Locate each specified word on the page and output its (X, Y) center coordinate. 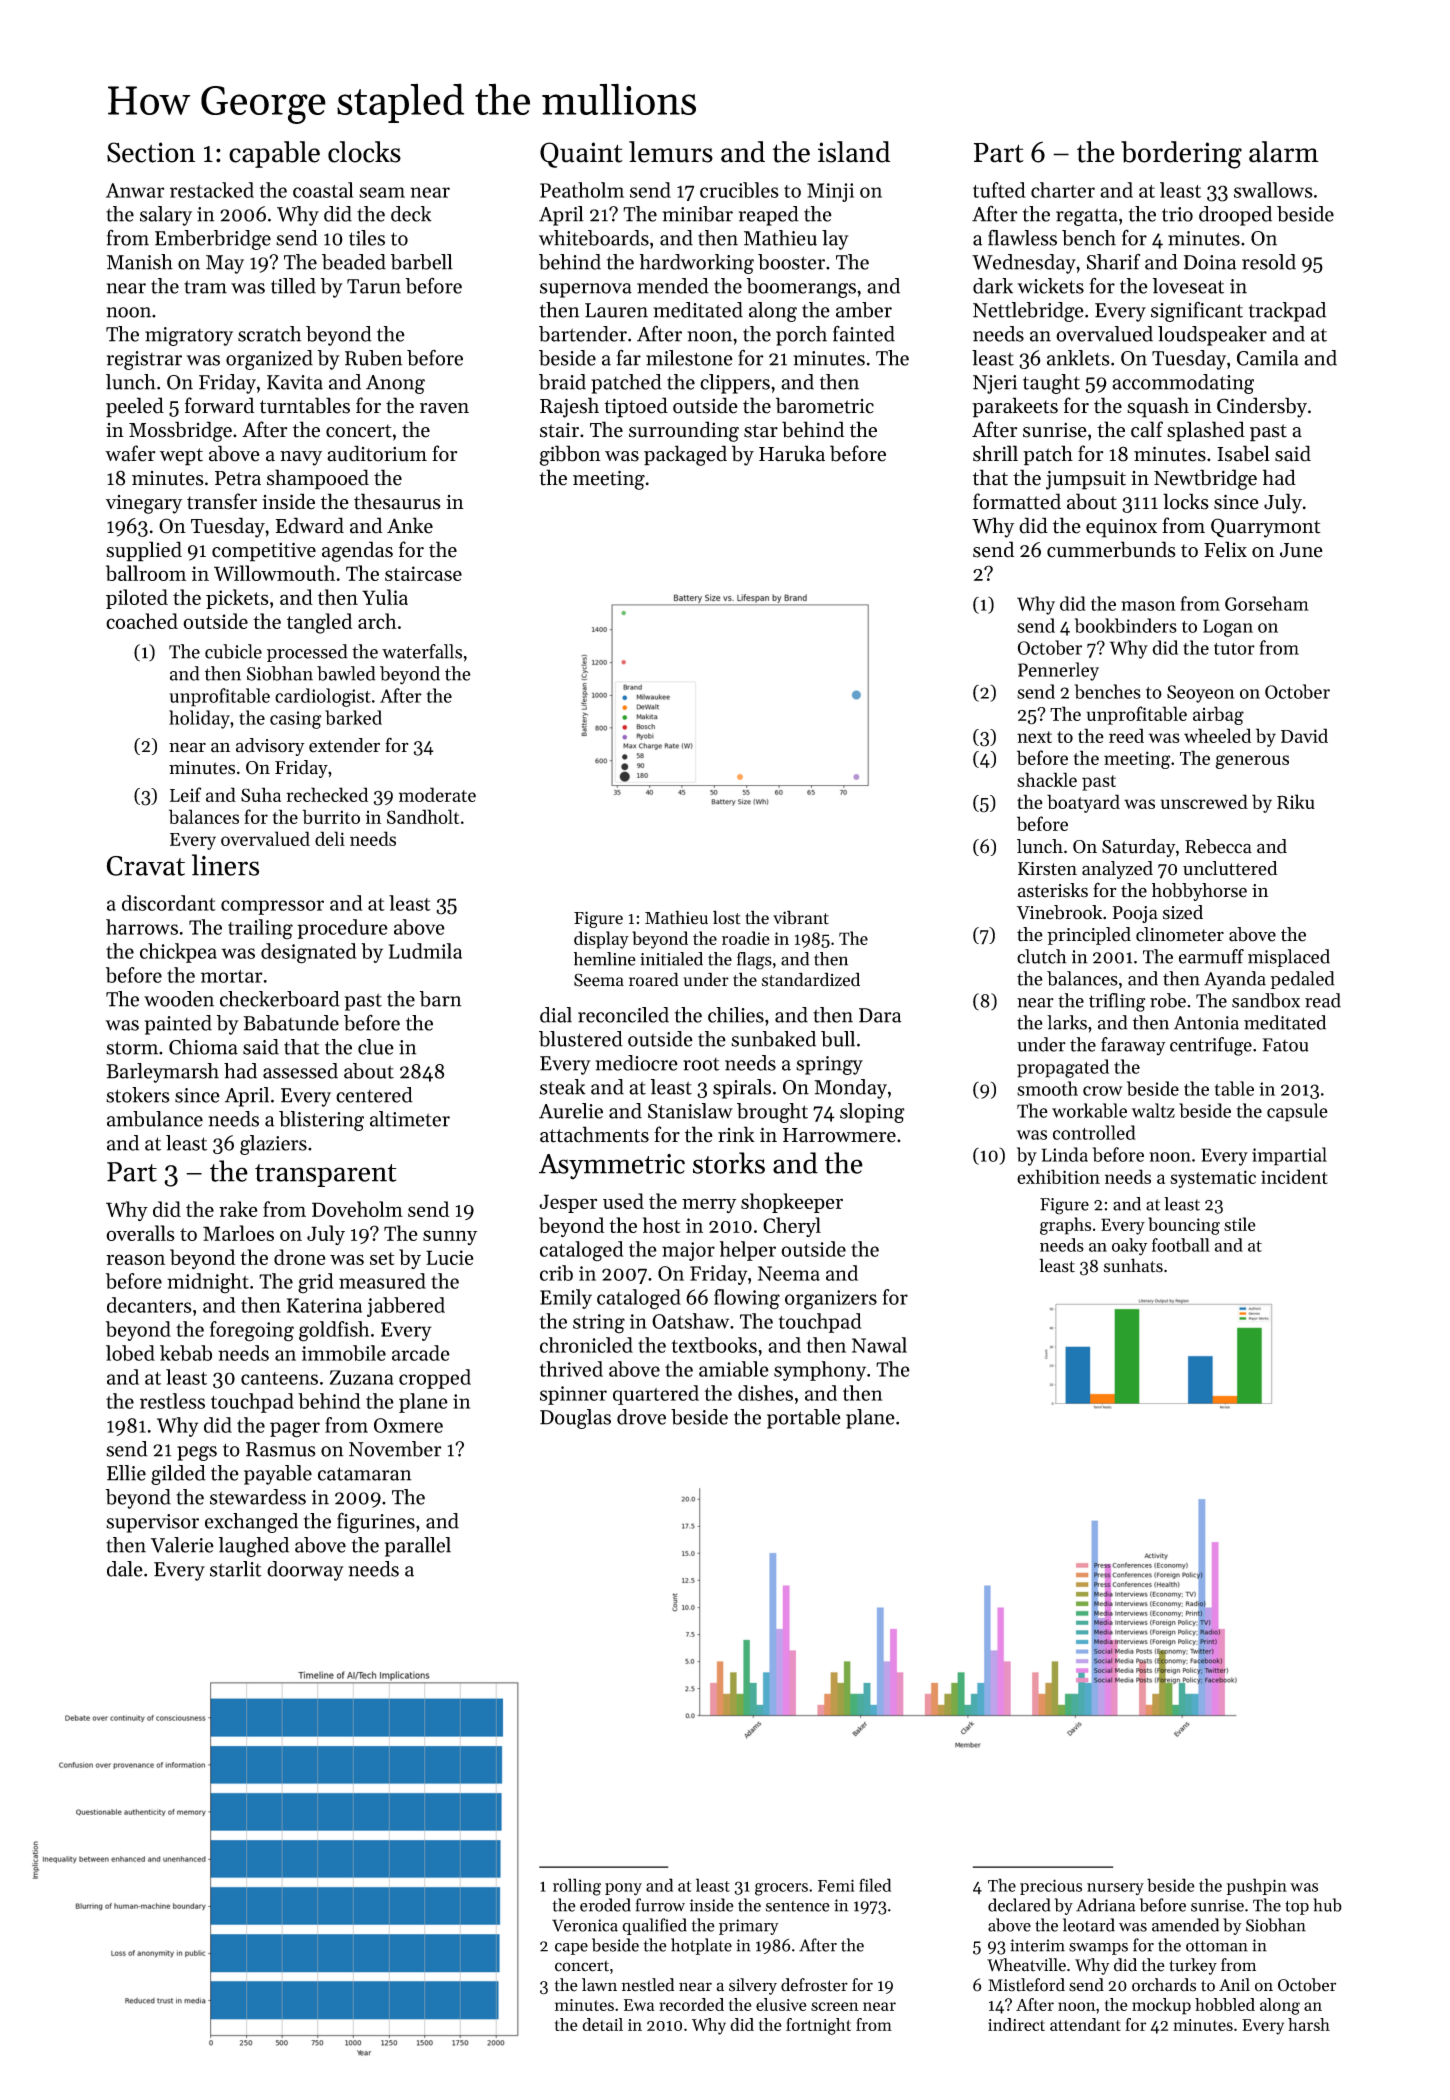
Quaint (581, 155)
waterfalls (422, 651)
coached (142, 621)
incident (1294, 1176)
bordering (1181, 155)
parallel (418, 1547)
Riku (1296, 801)
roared (654, 979)
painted (178, 1025)
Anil (1234, 1984)
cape (571, 1949)
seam (382, 192)
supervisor (152, 1523)
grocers (781, 1889)
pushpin (1256, 1886)
